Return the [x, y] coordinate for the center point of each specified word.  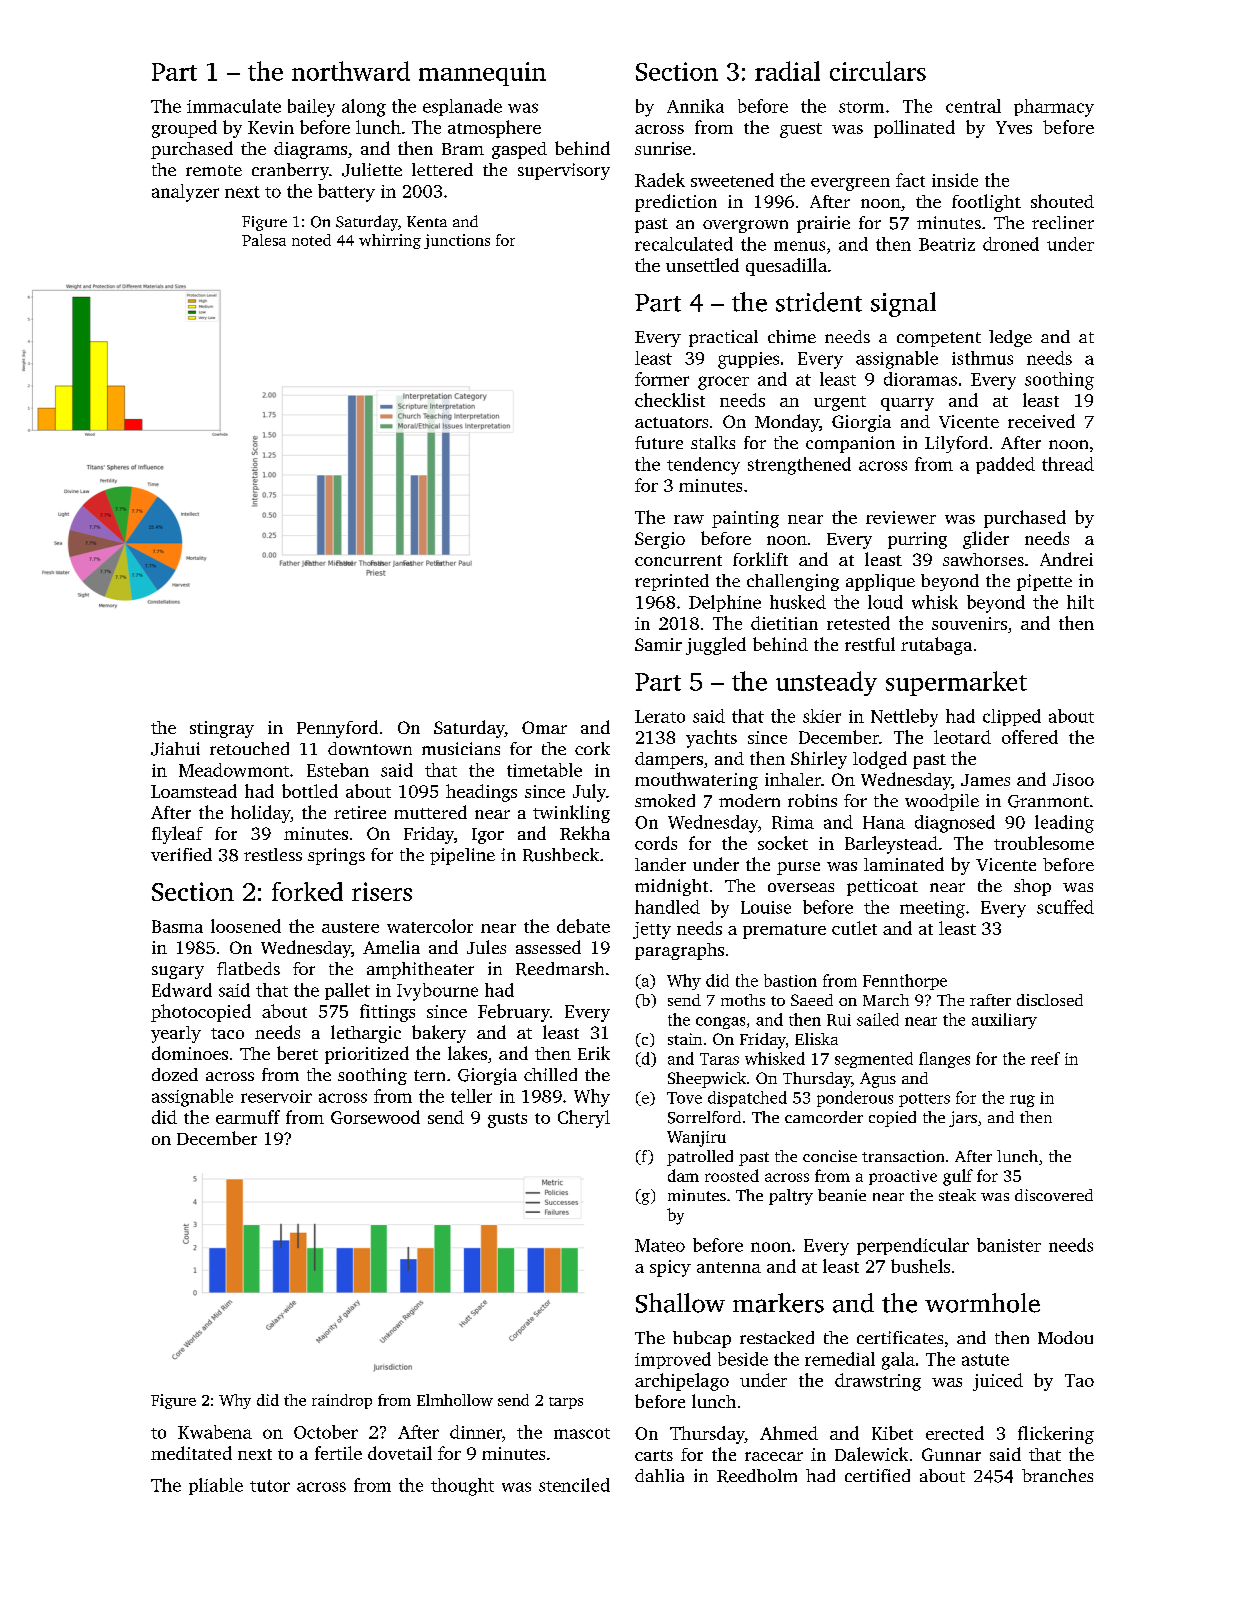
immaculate [234, 106]
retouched [249, 748]
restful [870, 644]
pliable [216, 1486]
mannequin [482, 74]
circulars [878, 71]
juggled [716, 646]
